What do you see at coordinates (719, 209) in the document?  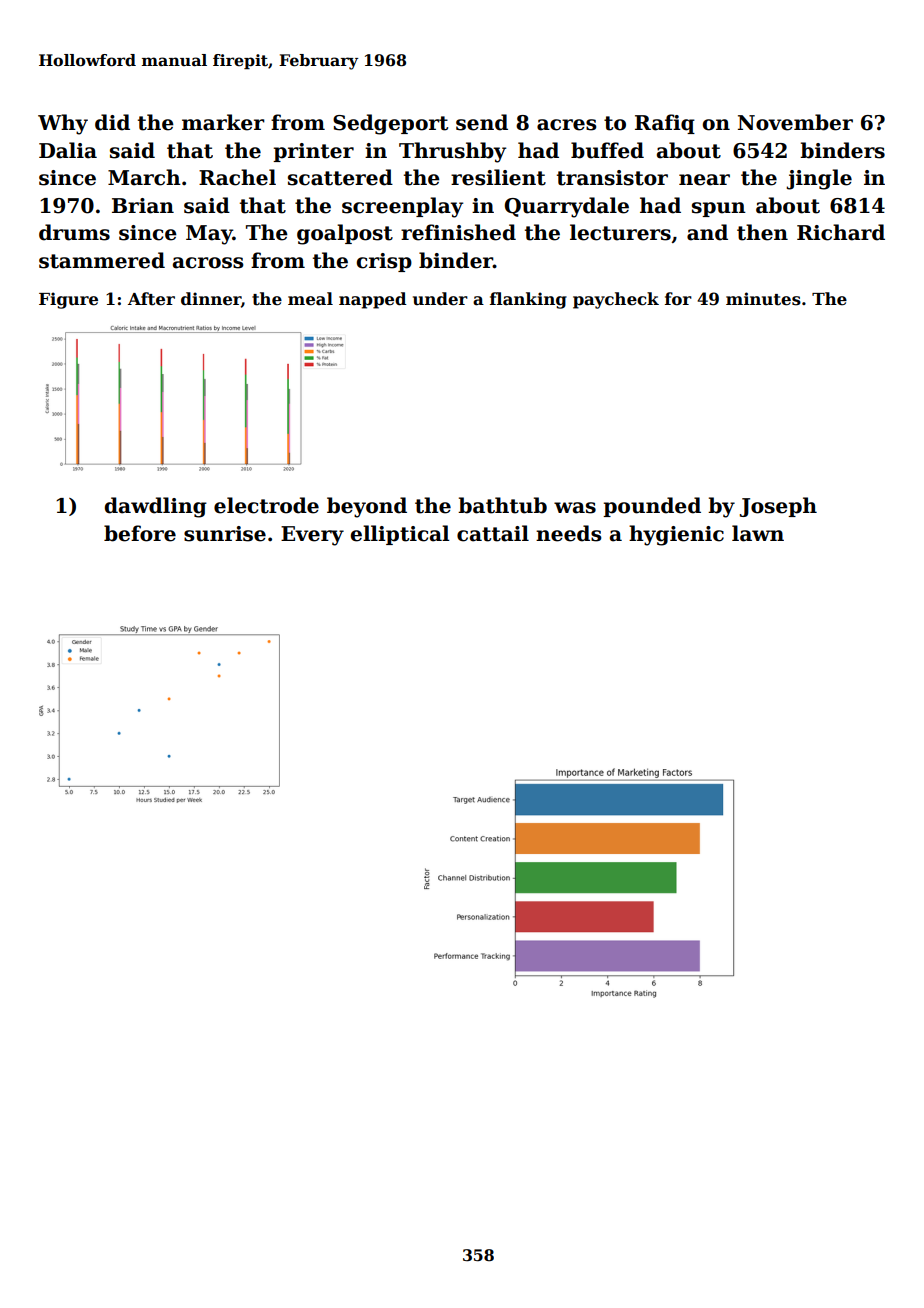 I see `spun` at bounding box center [719, 209].
